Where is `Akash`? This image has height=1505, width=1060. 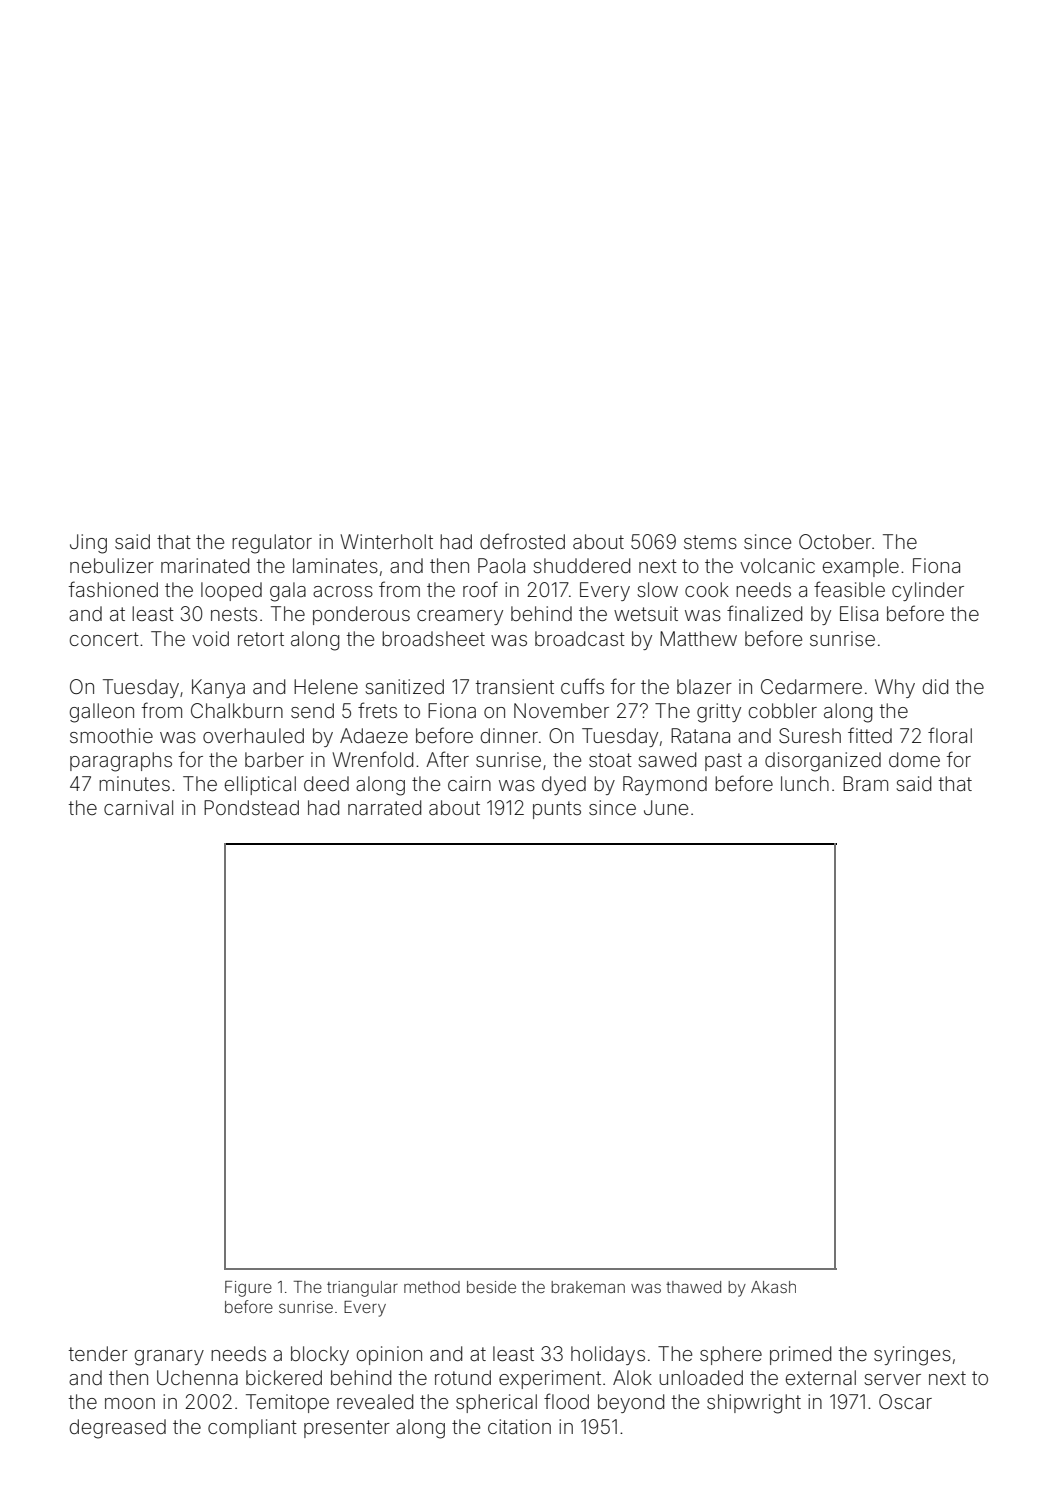 Akash is located at coordinates (773, 1287).
